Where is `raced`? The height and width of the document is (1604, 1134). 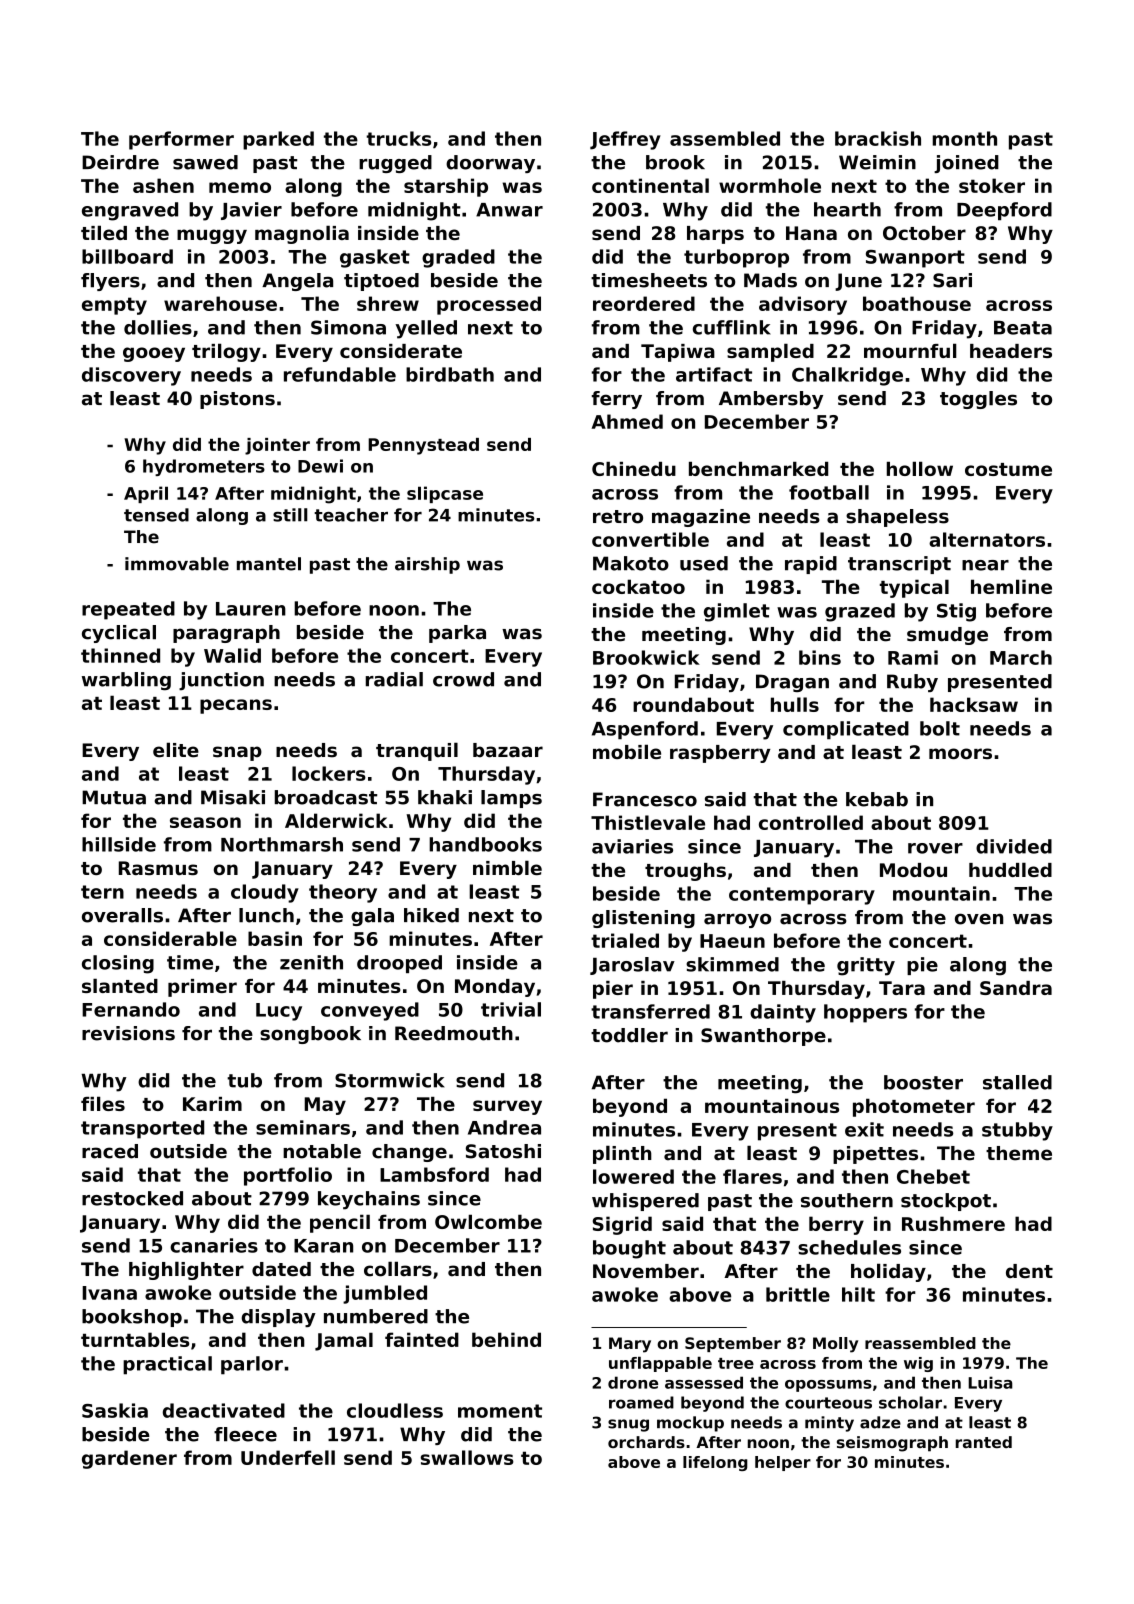 raced is located at coordinates (110, 1151).
